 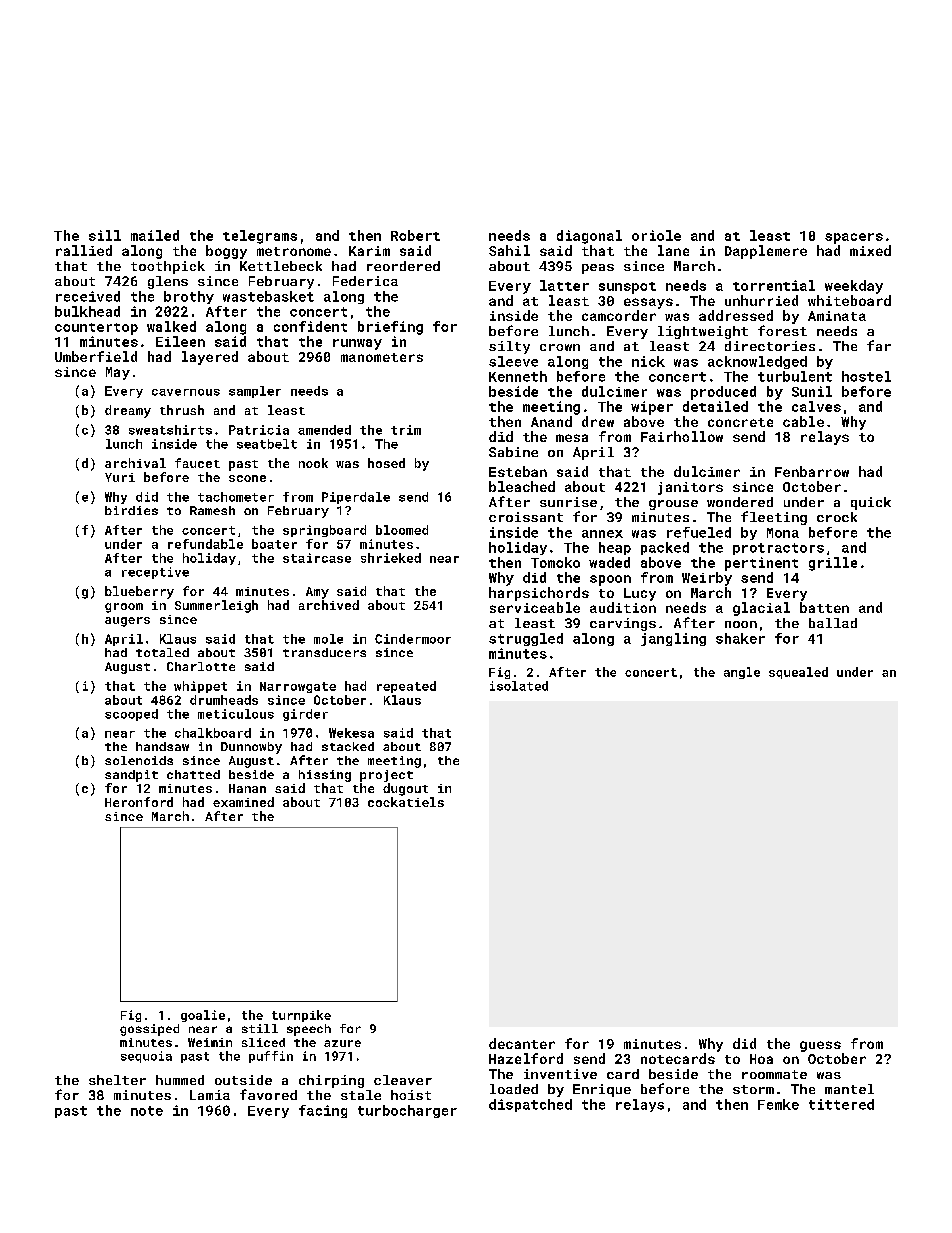 What do you see at coordinates (415, 235) in the image?
I see `Robert` at bounding box center [415, 235].
